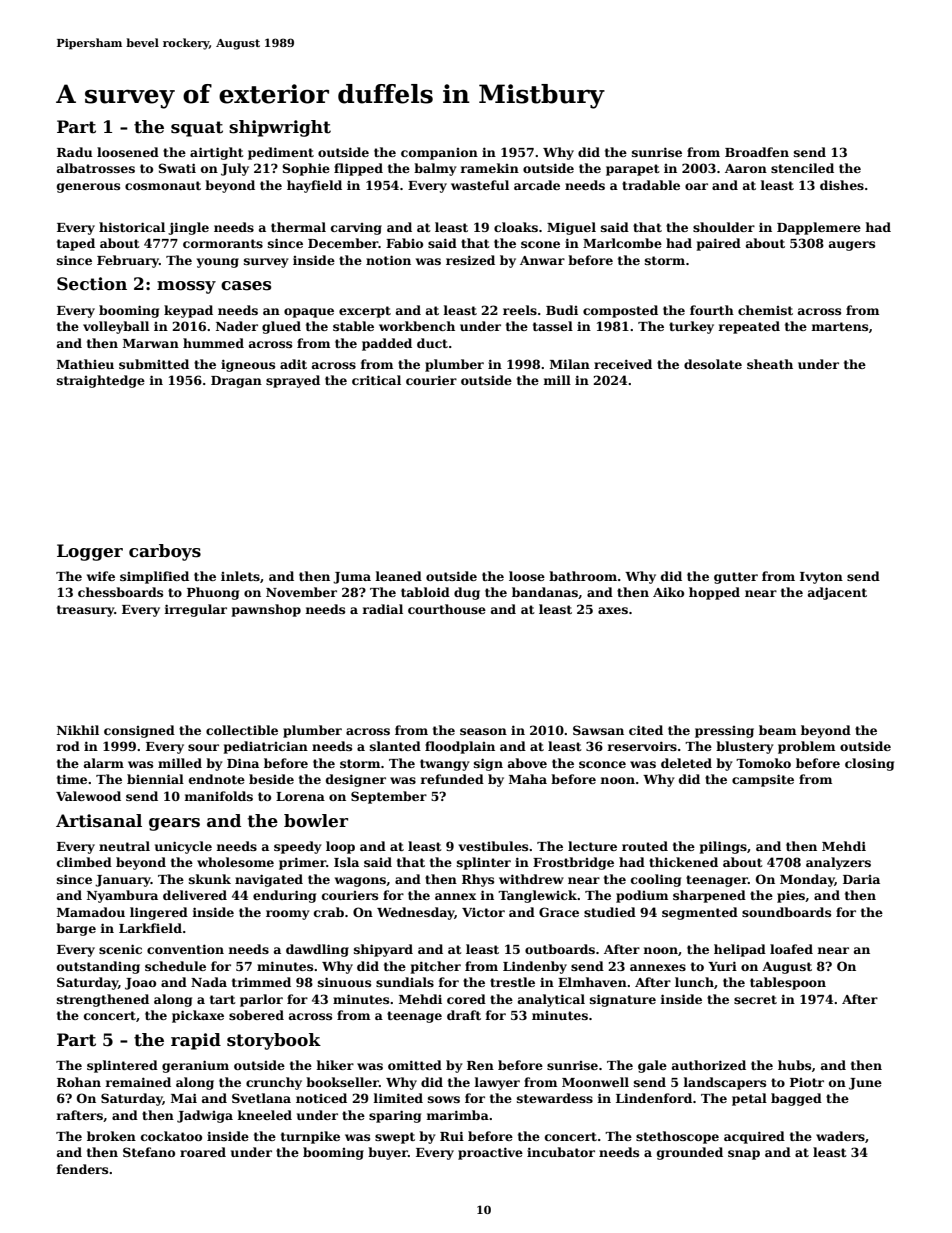 Image resolution: width=952 pixels, height=1233 pixels. I want to click on analytical, so click(551, 1000).
